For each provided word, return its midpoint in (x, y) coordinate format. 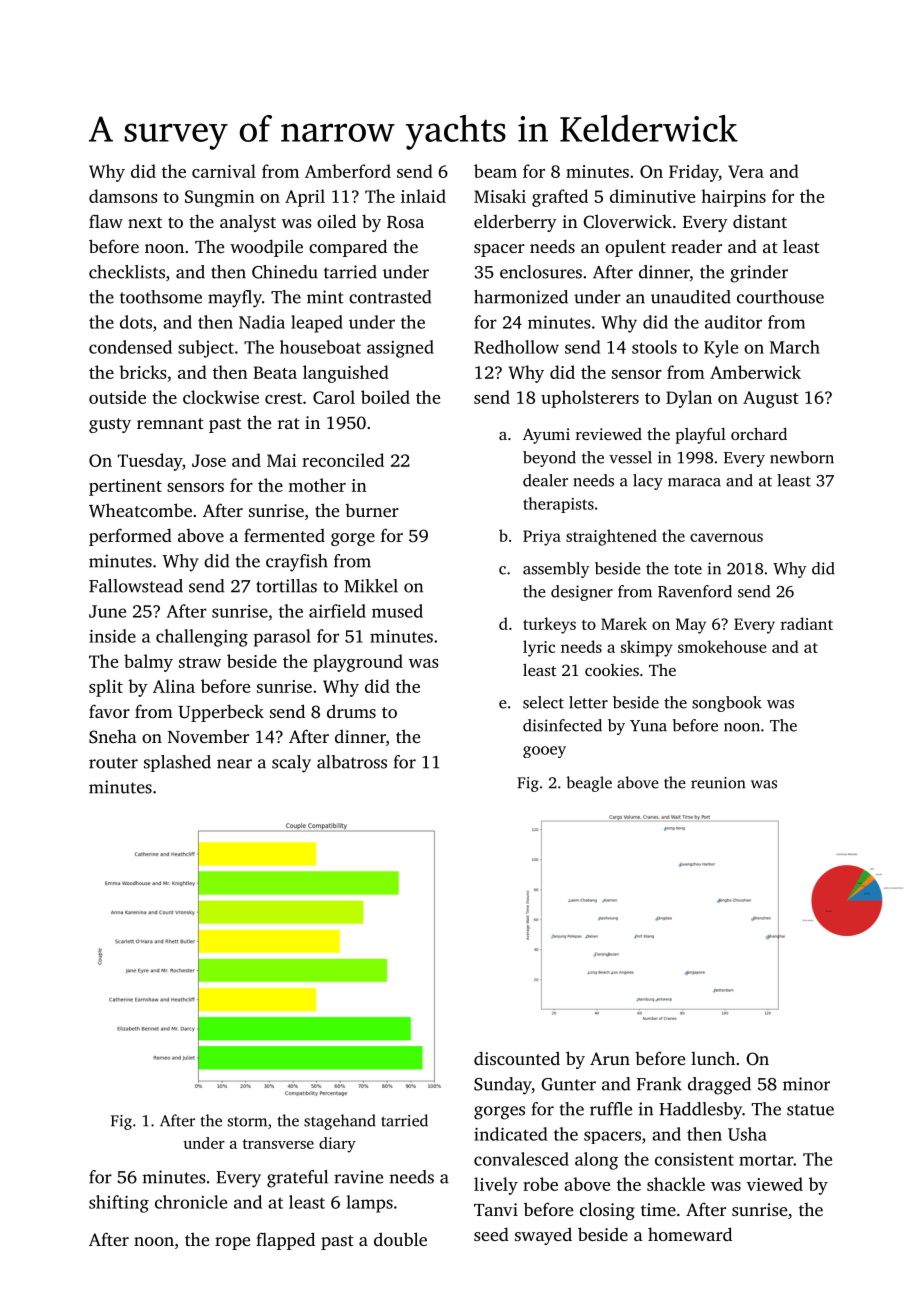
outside (117, 397)
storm (247, 1122)
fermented (284, 535)
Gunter (568, 1084)
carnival (224, 171)
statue (810, 1110)
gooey (544, 752)
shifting (119, 1204)
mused (397, 611)
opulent (635, 248)
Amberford (348, 171)
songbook (727, 704)
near (234, 764)
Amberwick (755, 372)
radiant (807, 623)
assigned (400, 349)
